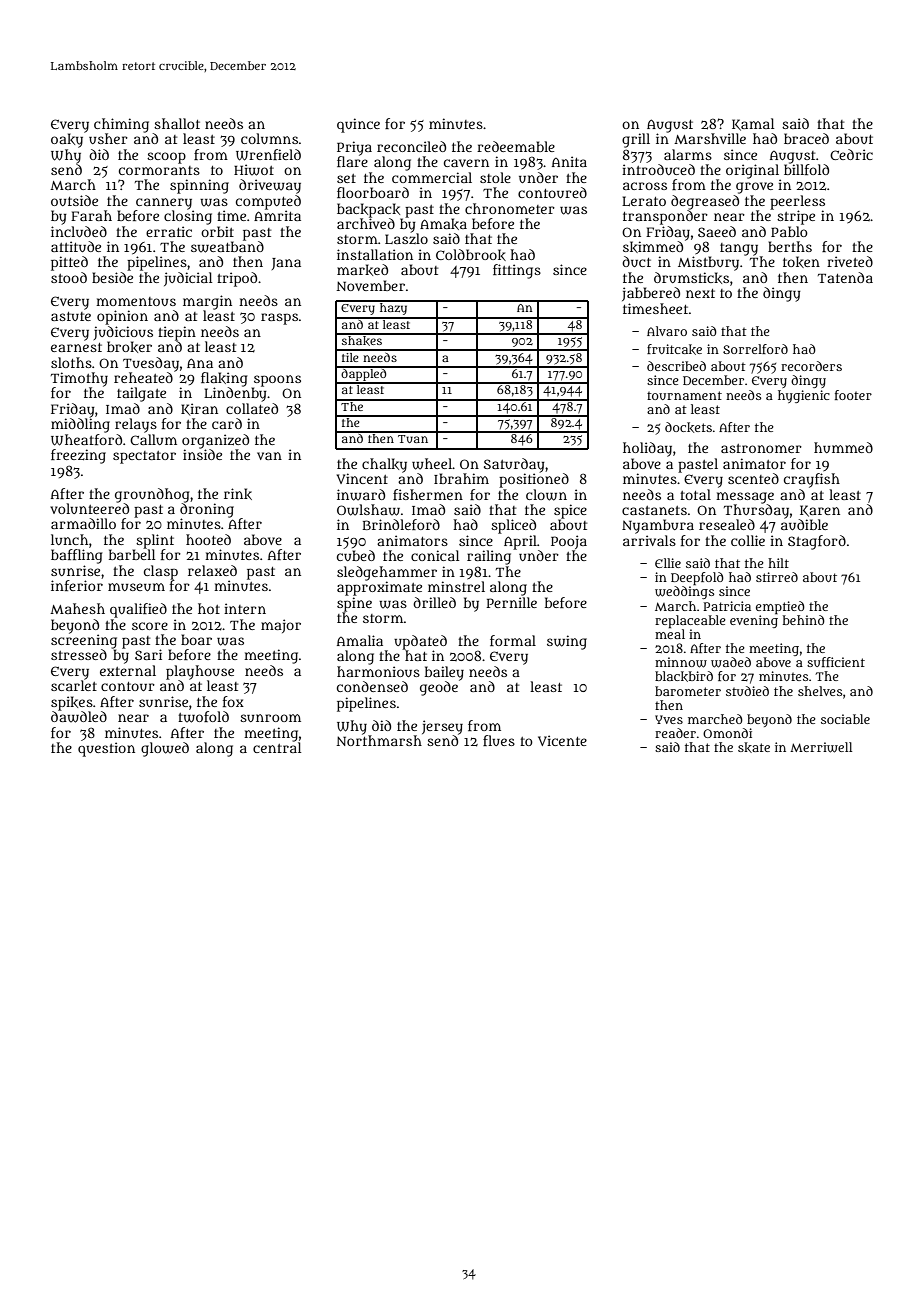 The image size is (924, 1308). What do you see at coordinates (517, 271) in the image?
I see `fittings` at bounding box center [517, 271].
